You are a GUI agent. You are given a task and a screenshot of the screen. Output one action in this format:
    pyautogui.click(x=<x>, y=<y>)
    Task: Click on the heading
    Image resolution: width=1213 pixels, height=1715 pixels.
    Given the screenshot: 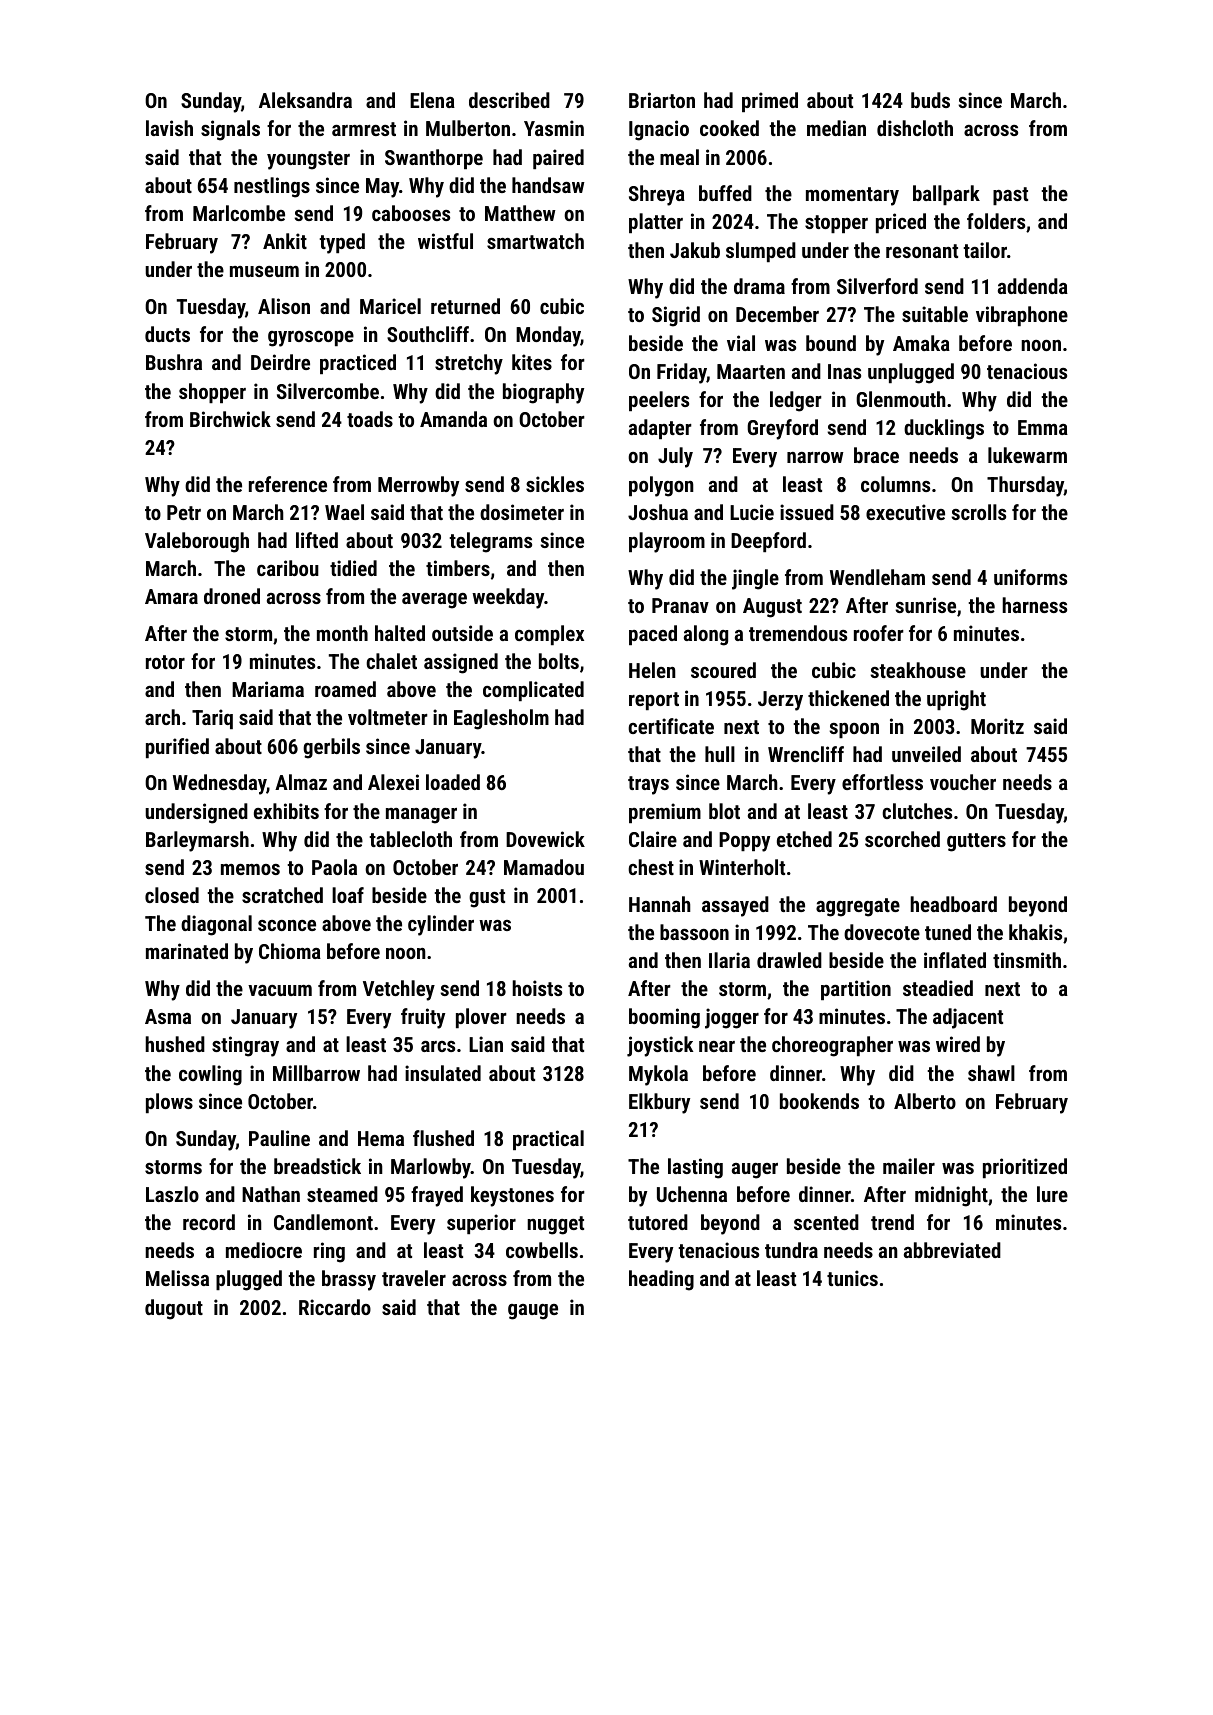 What is the action you would take?
    pyautogui.click(x=661, y=1280)
